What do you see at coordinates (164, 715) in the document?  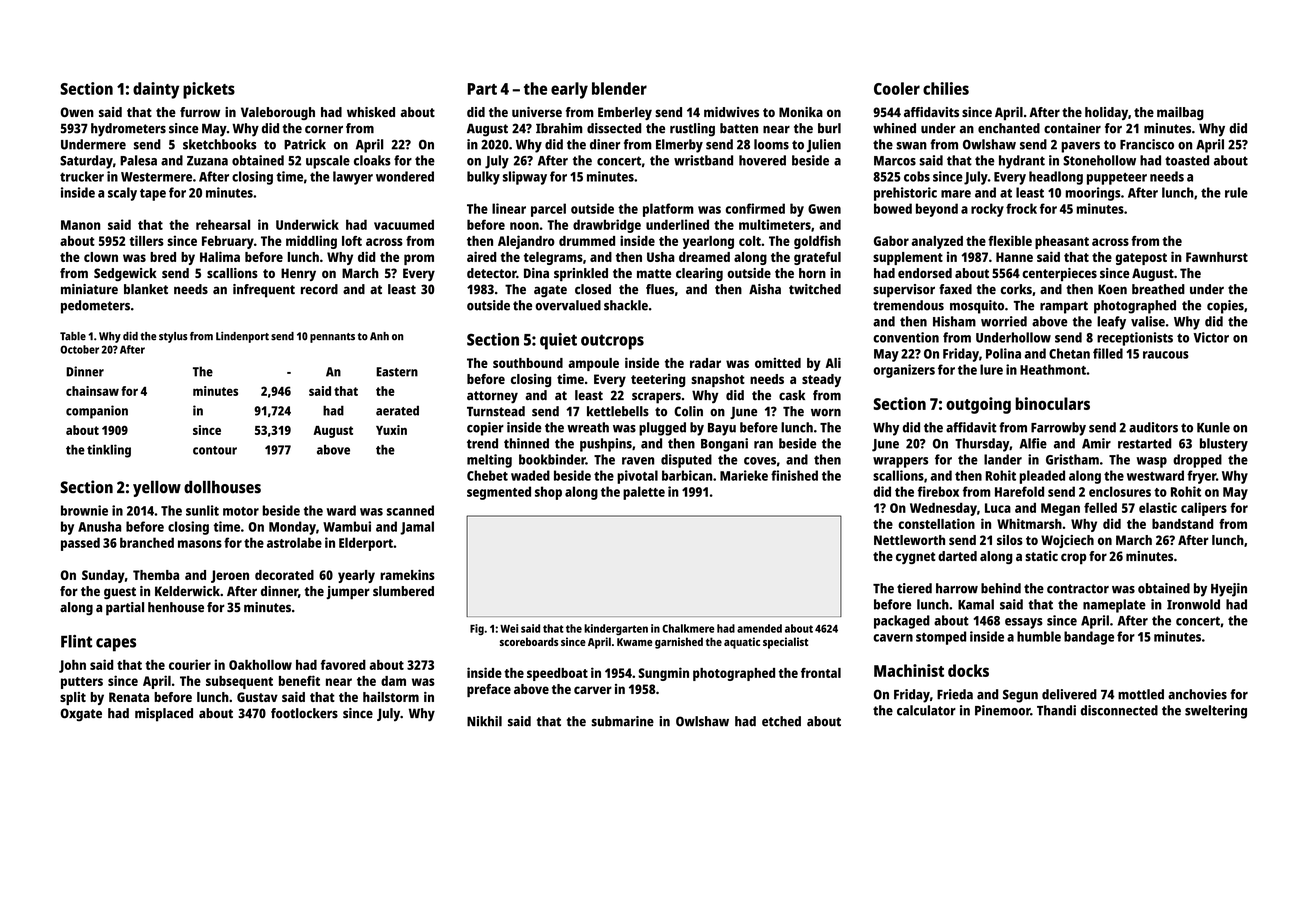 I see `misplaced` at bounding box center [164, 715].
